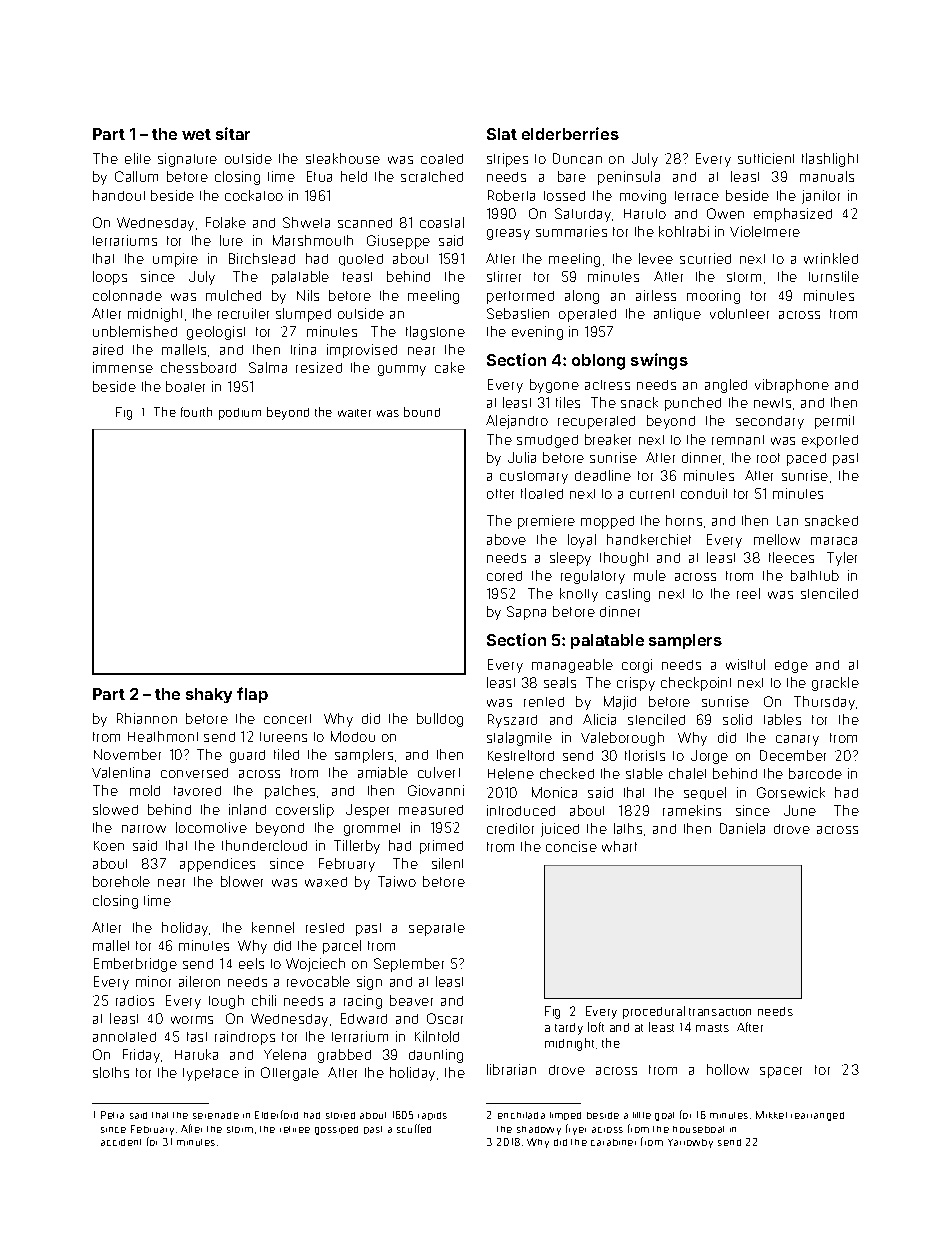  Describe the element at coordinates (233, 133) in the document. I see `sitar` at that location.
